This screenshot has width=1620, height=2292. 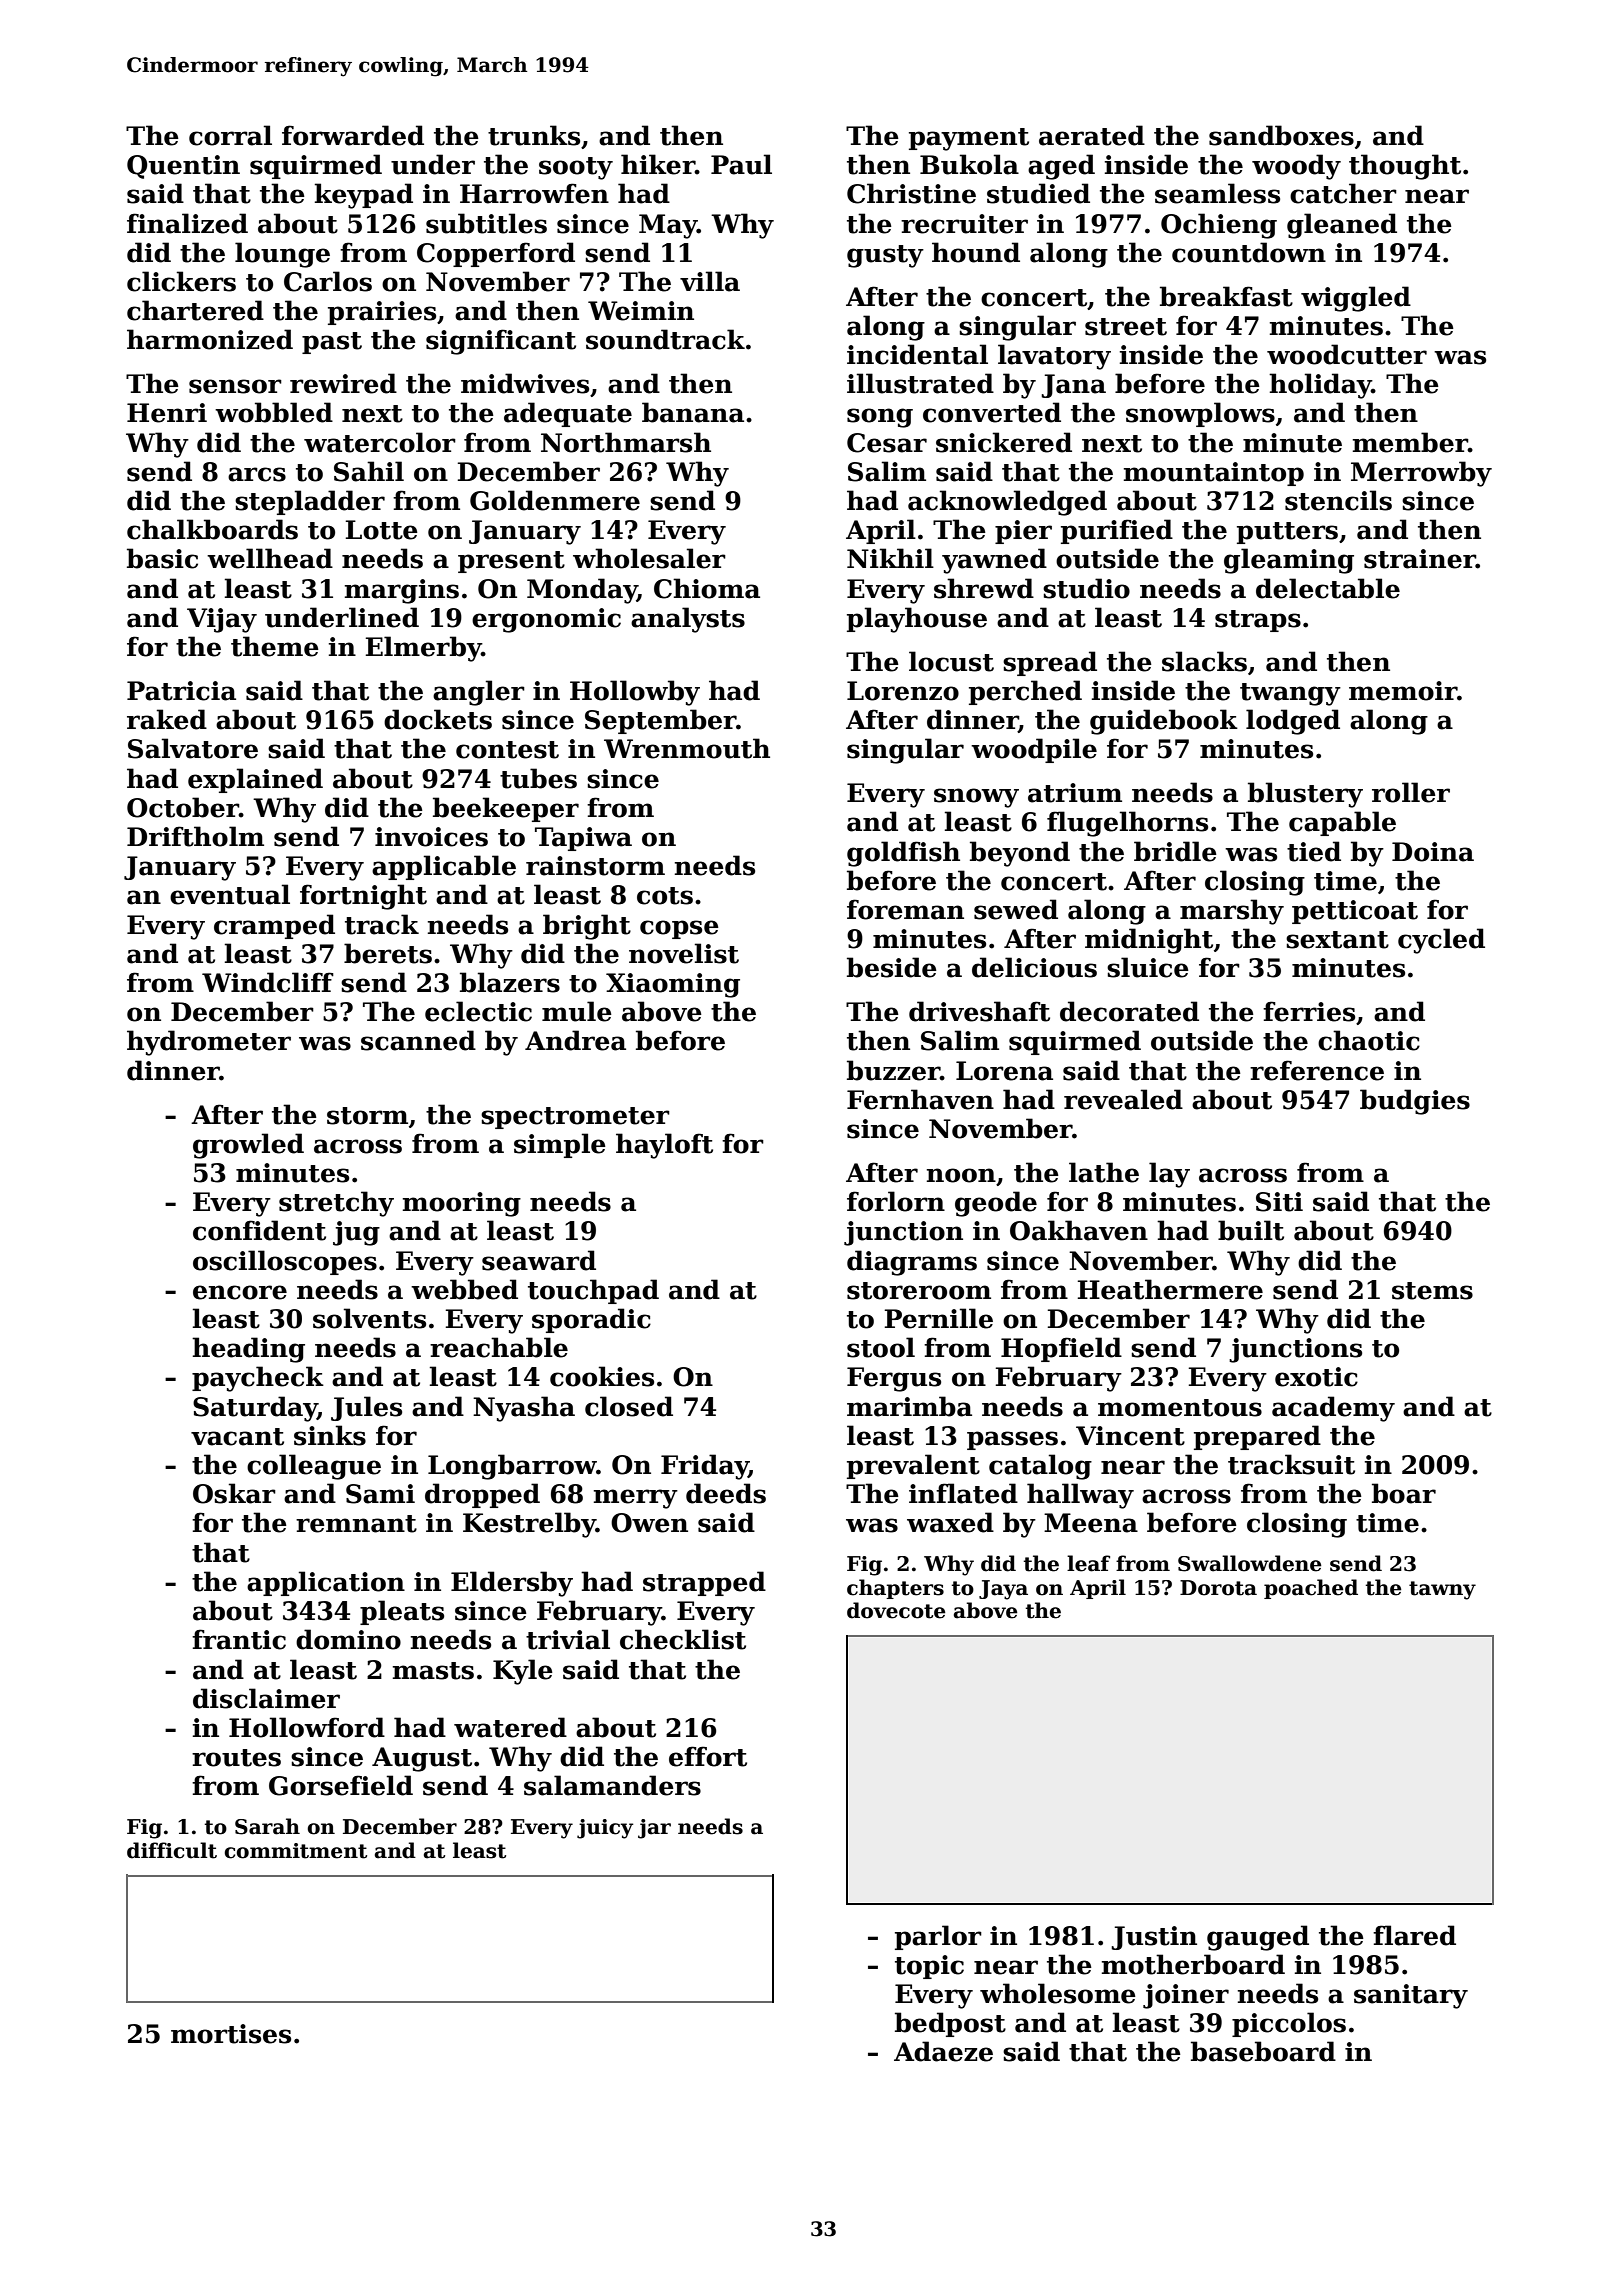 I want to click on mortises, so click(x=231, y=2034).
